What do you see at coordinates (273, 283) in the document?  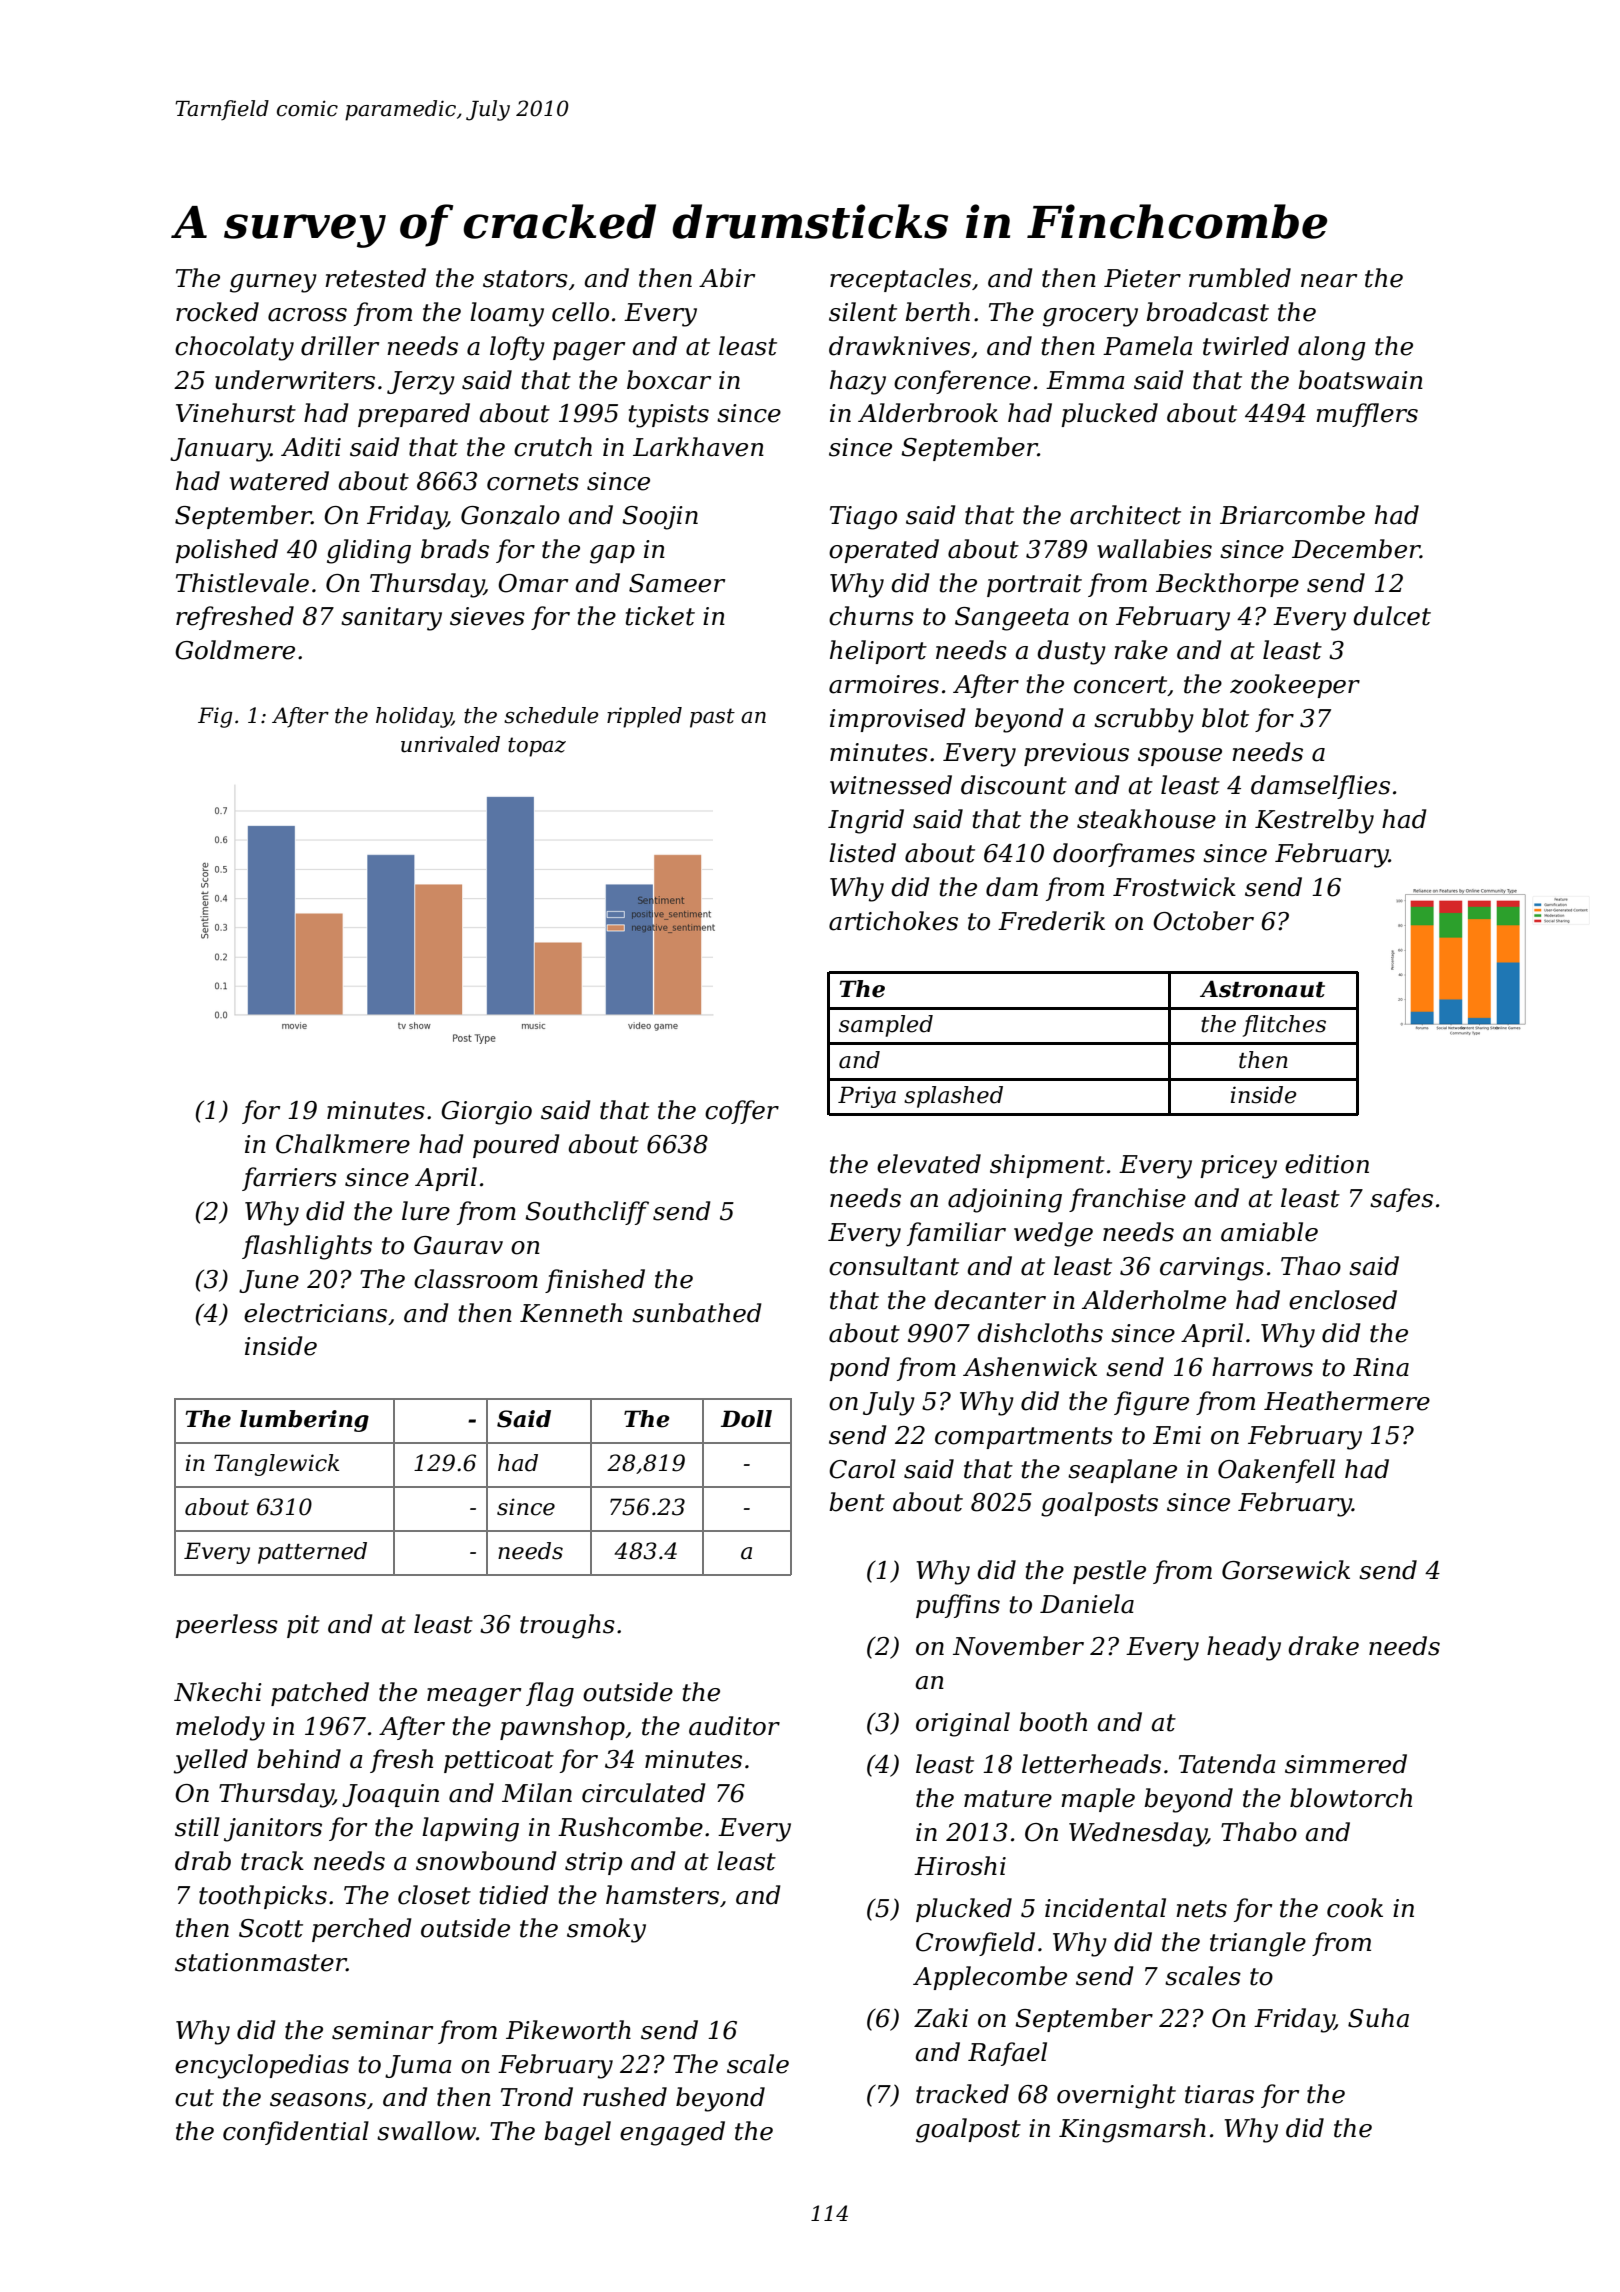 I see `gurney` at bounding box center [273, 283].
